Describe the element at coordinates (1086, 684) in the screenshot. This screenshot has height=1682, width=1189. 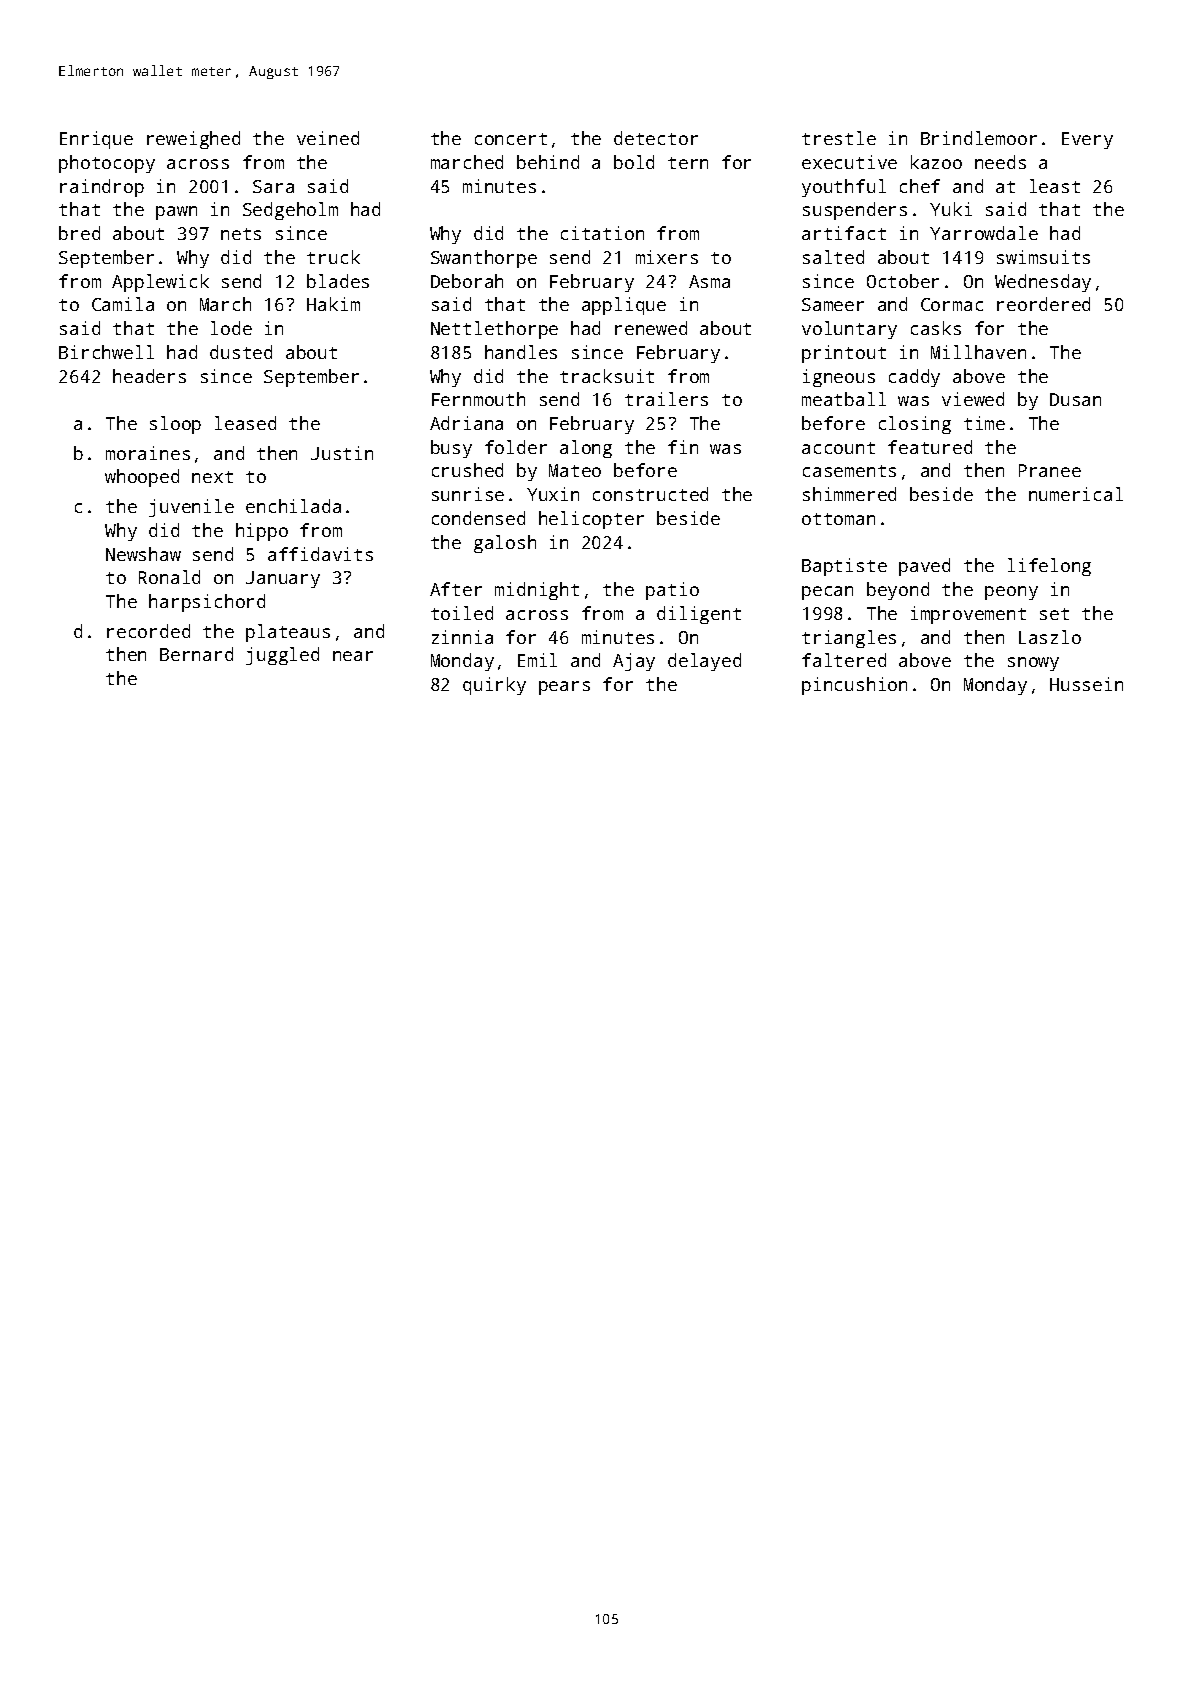
I see `Hussein` at that location.
